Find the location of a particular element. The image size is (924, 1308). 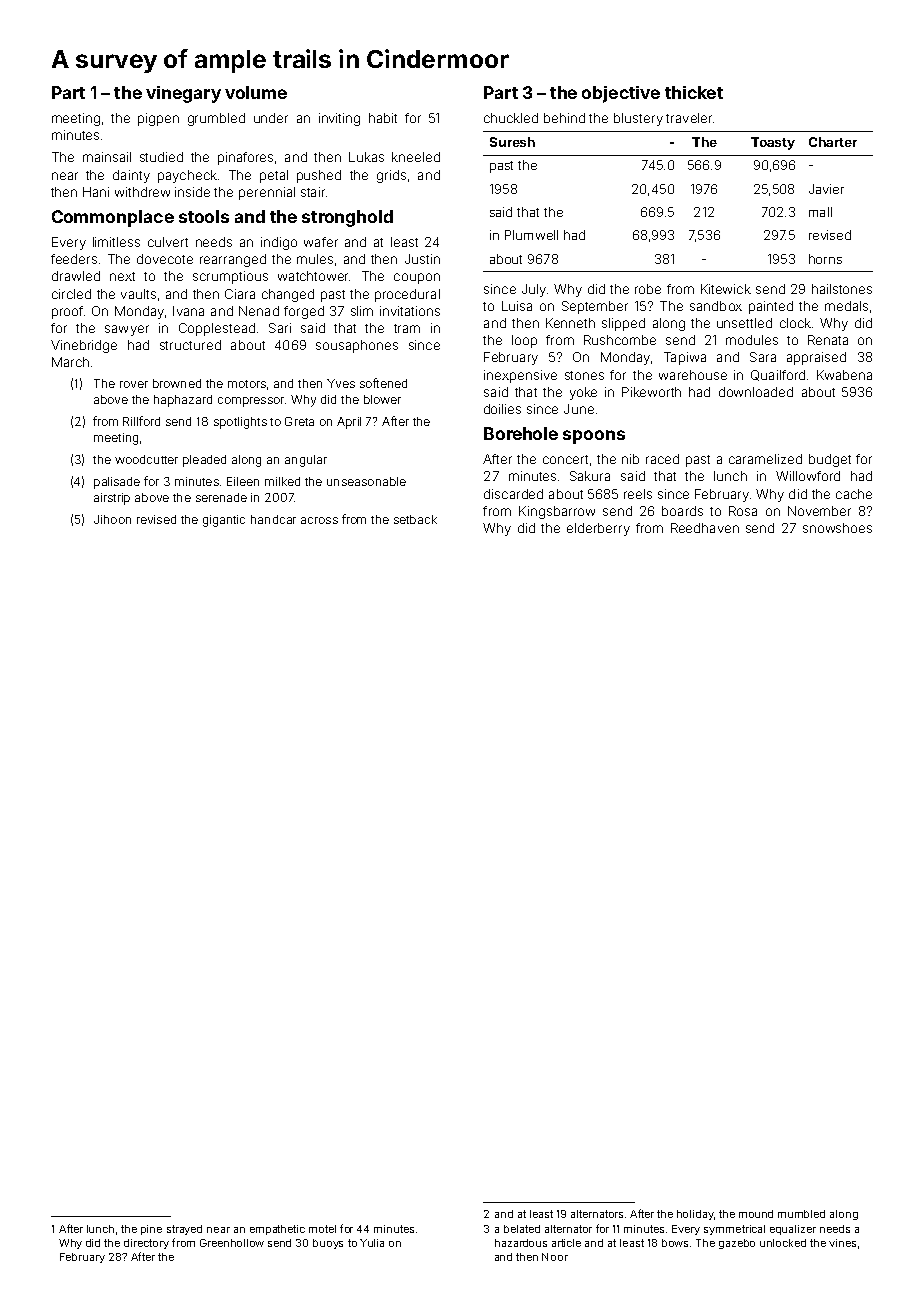

mumbled is located at coordinates (801, 1214).
